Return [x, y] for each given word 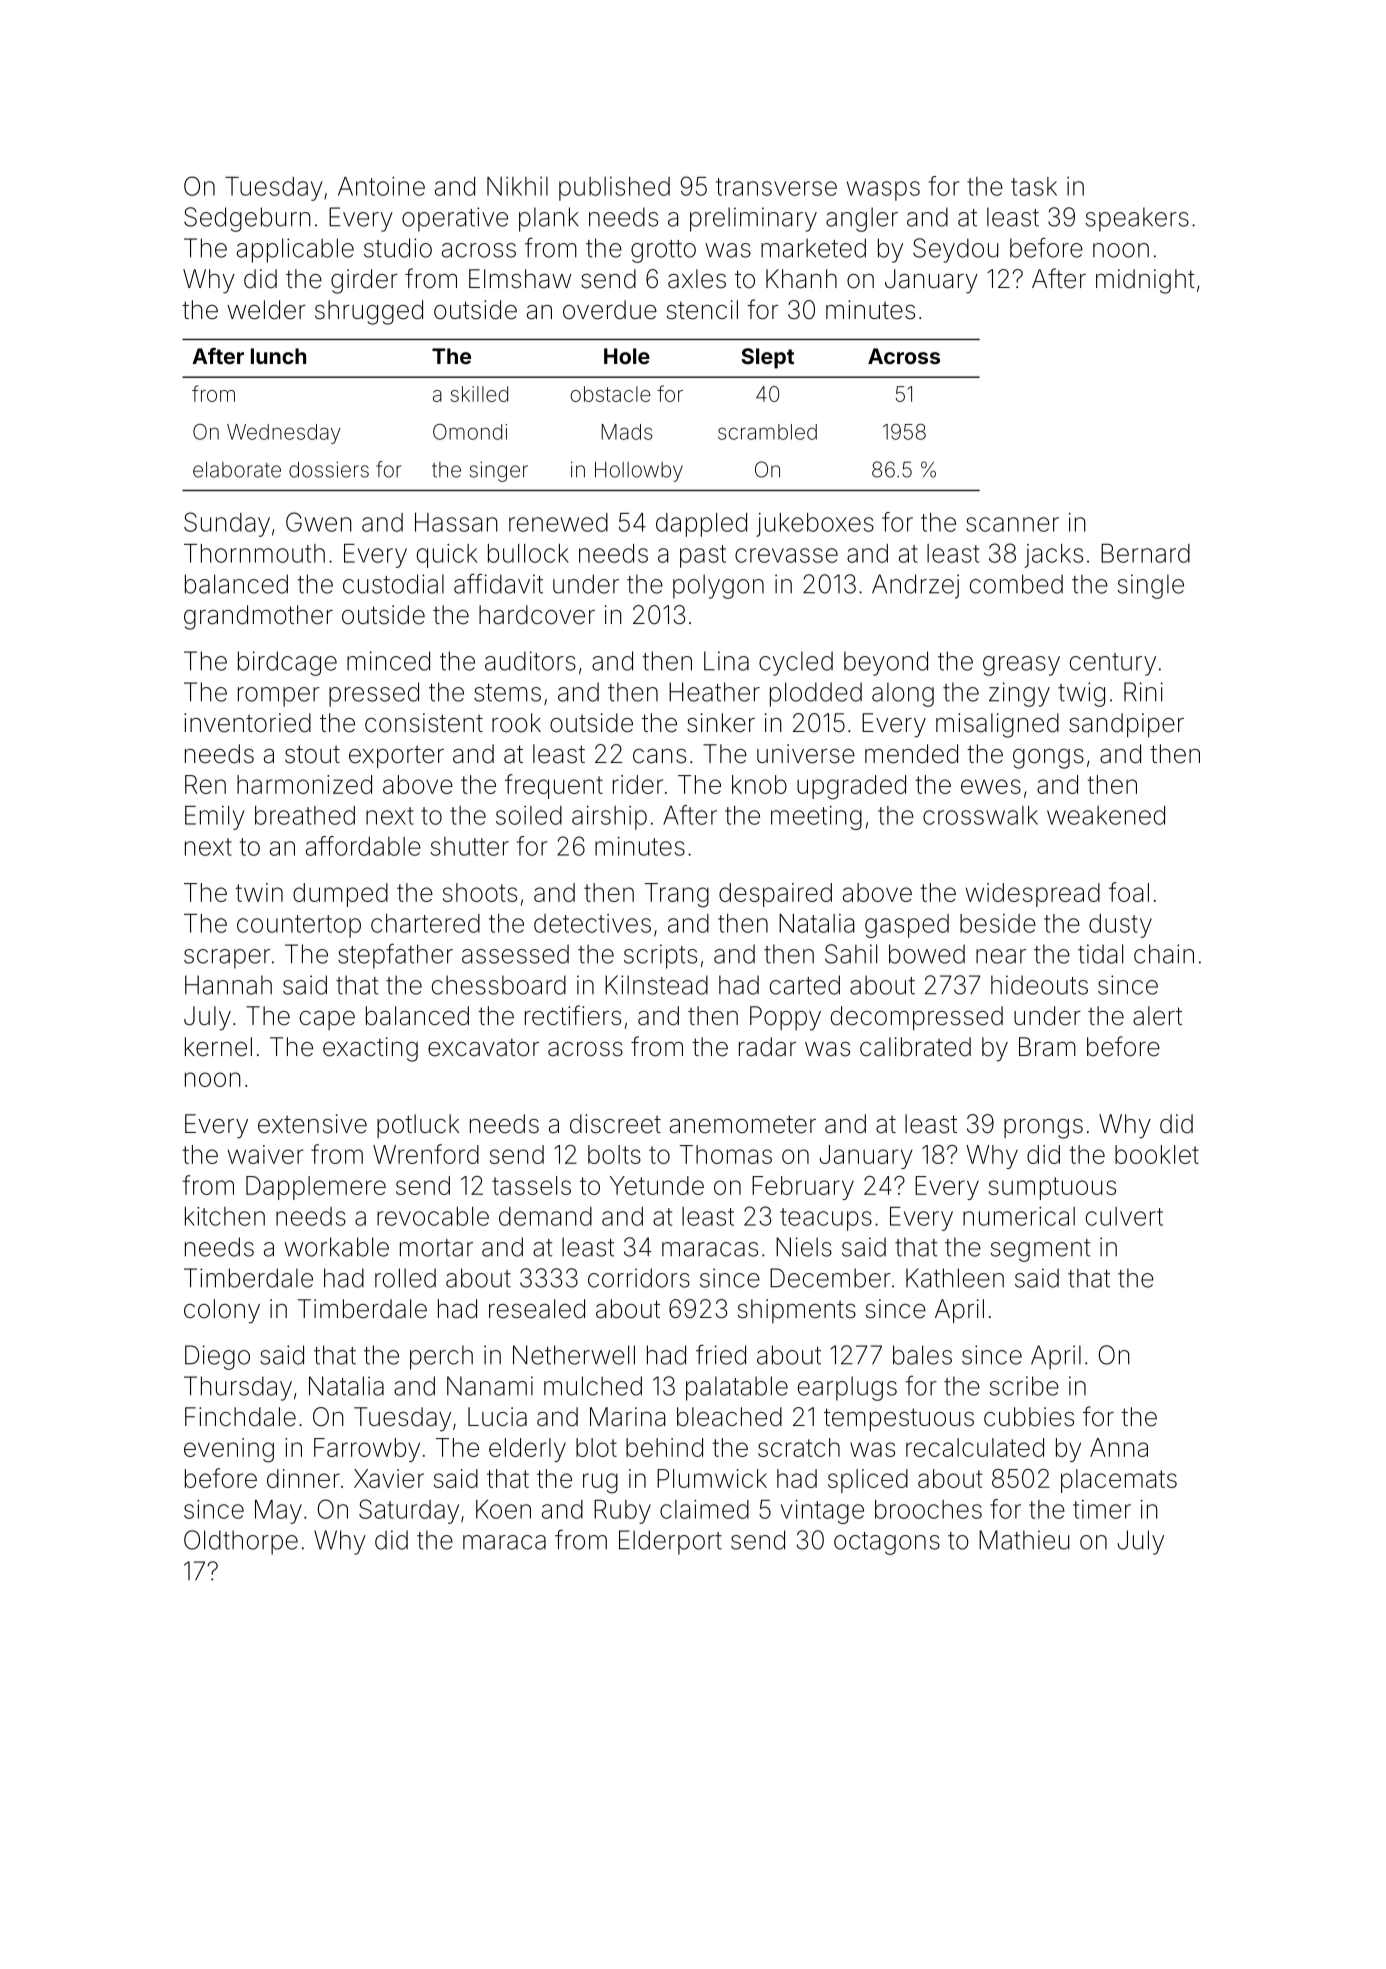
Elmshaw [520, 279]
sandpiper [1126, 725]
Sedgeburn [247, 219]
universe [806, 754]
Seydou [956, 250]
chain [1164, 954]
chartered [425, 923]
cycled [796, 663]
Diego [217, 1357]
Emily [215, 818]
